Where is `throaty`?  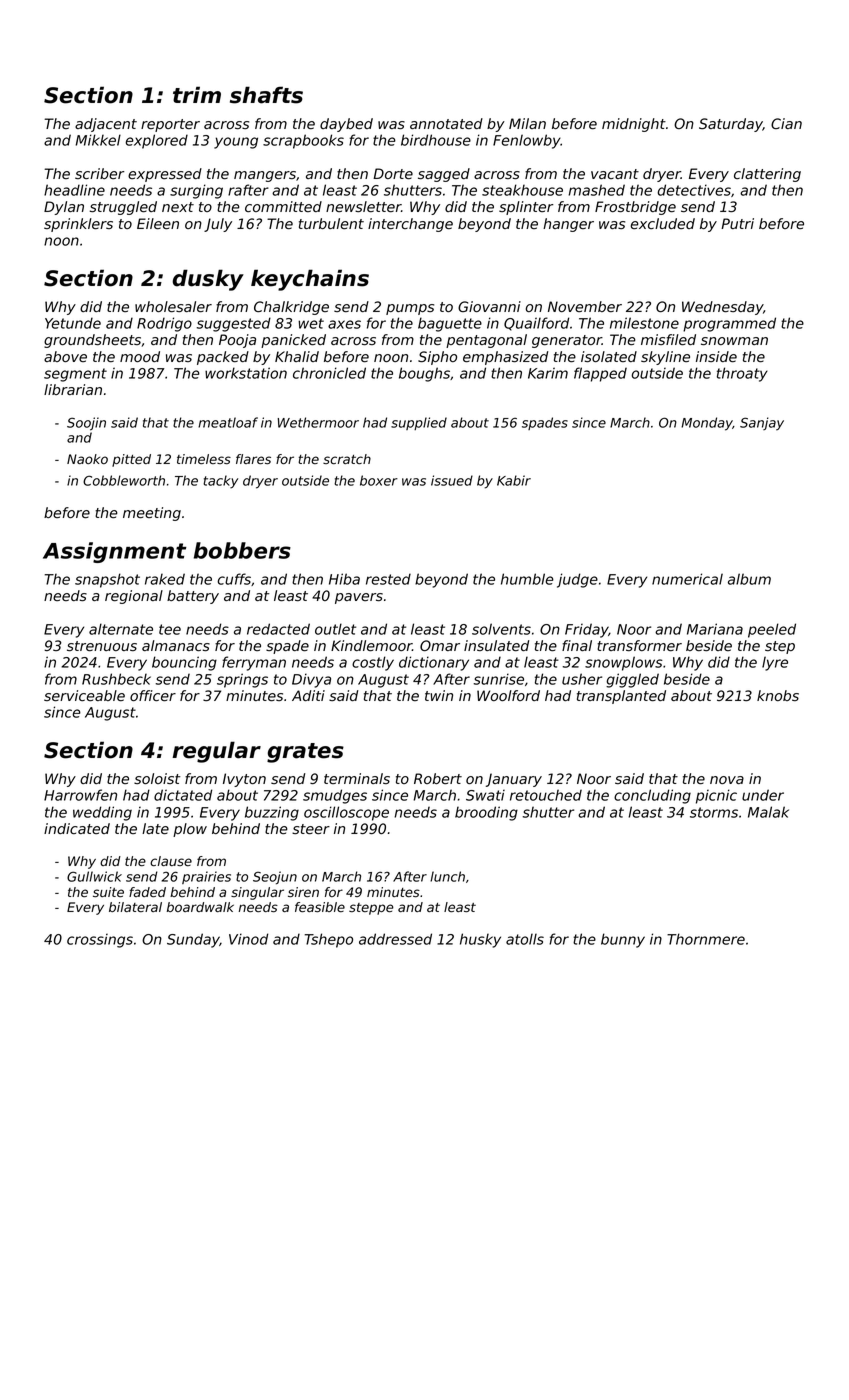
throaty is located at coordinates (742, 374).
